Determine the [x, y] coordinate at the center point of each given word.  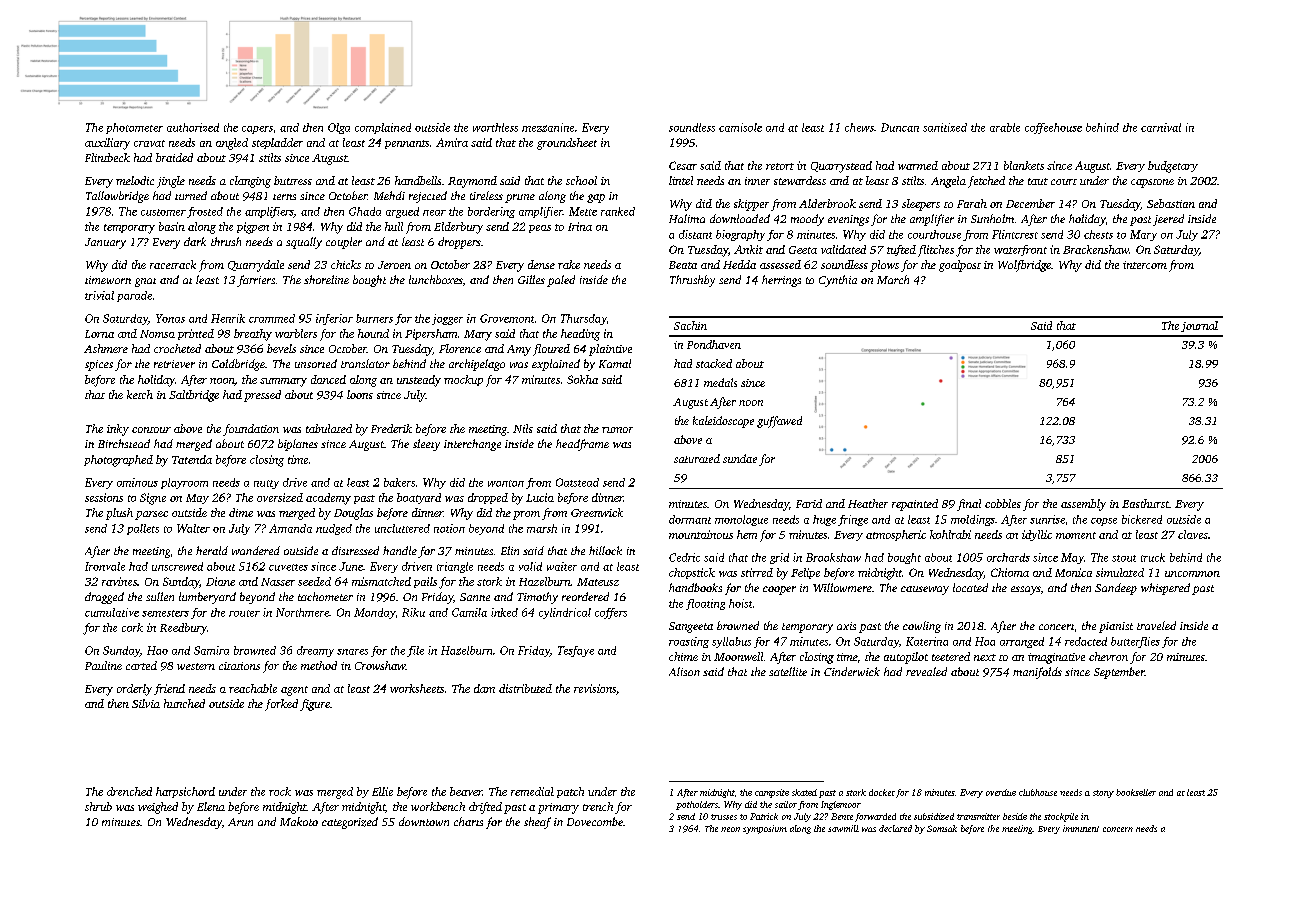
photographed [118, 461]
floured [551, 350]
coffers [611, 613]
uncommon [1192, 574]
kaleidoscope [723, 422]
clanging [250, 182]
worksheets [417, 688]
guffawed [779, 422]
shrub [98, 806]
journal [1199, 326]
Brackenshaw [1096, 249]
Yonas [170, 318]
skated [804, 792]
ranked [618, 211]
